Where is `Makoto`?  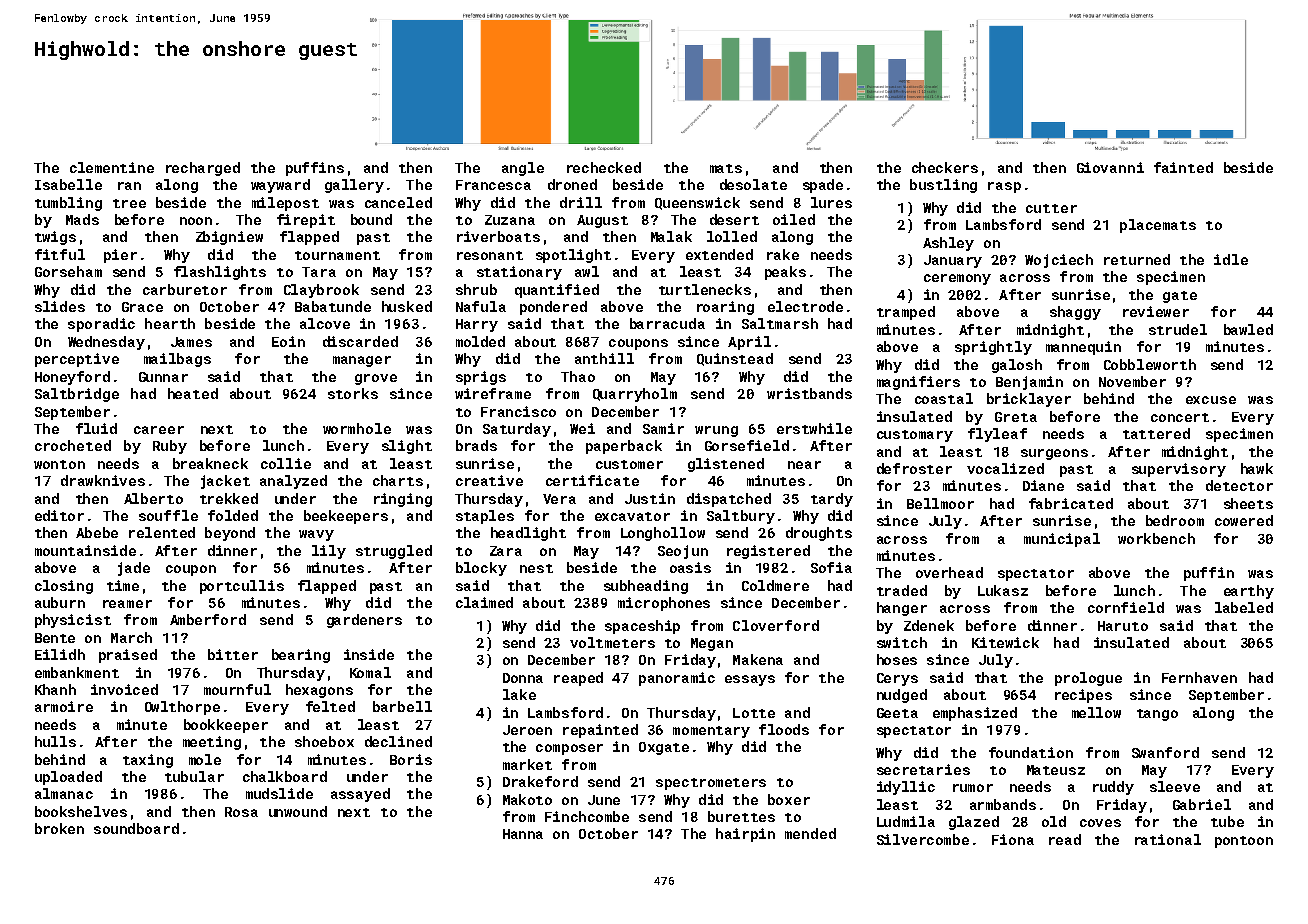
Makoto is located at coordinates (527, 799).
